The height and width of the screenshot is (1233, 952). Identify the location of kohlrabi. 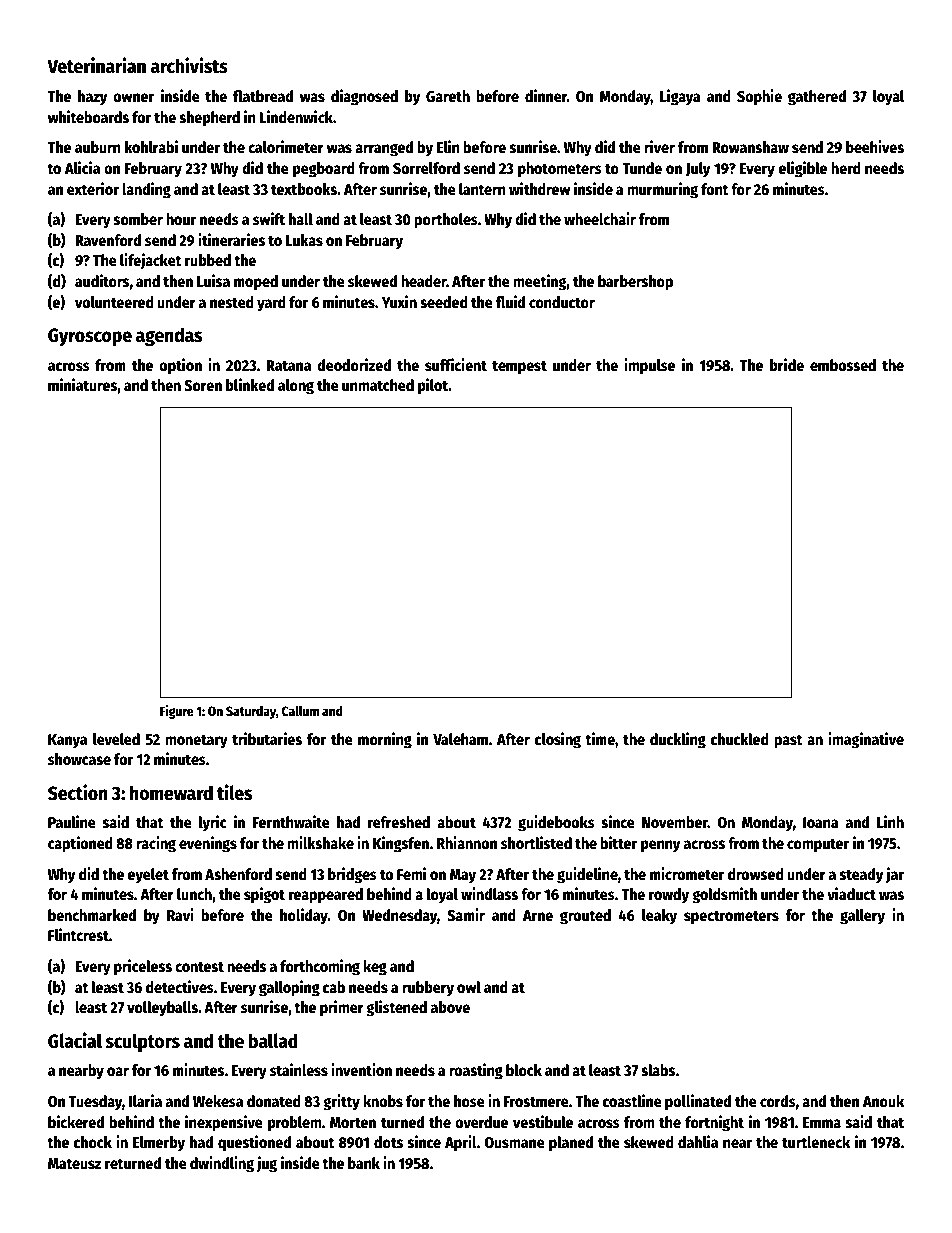
(151, 147).
